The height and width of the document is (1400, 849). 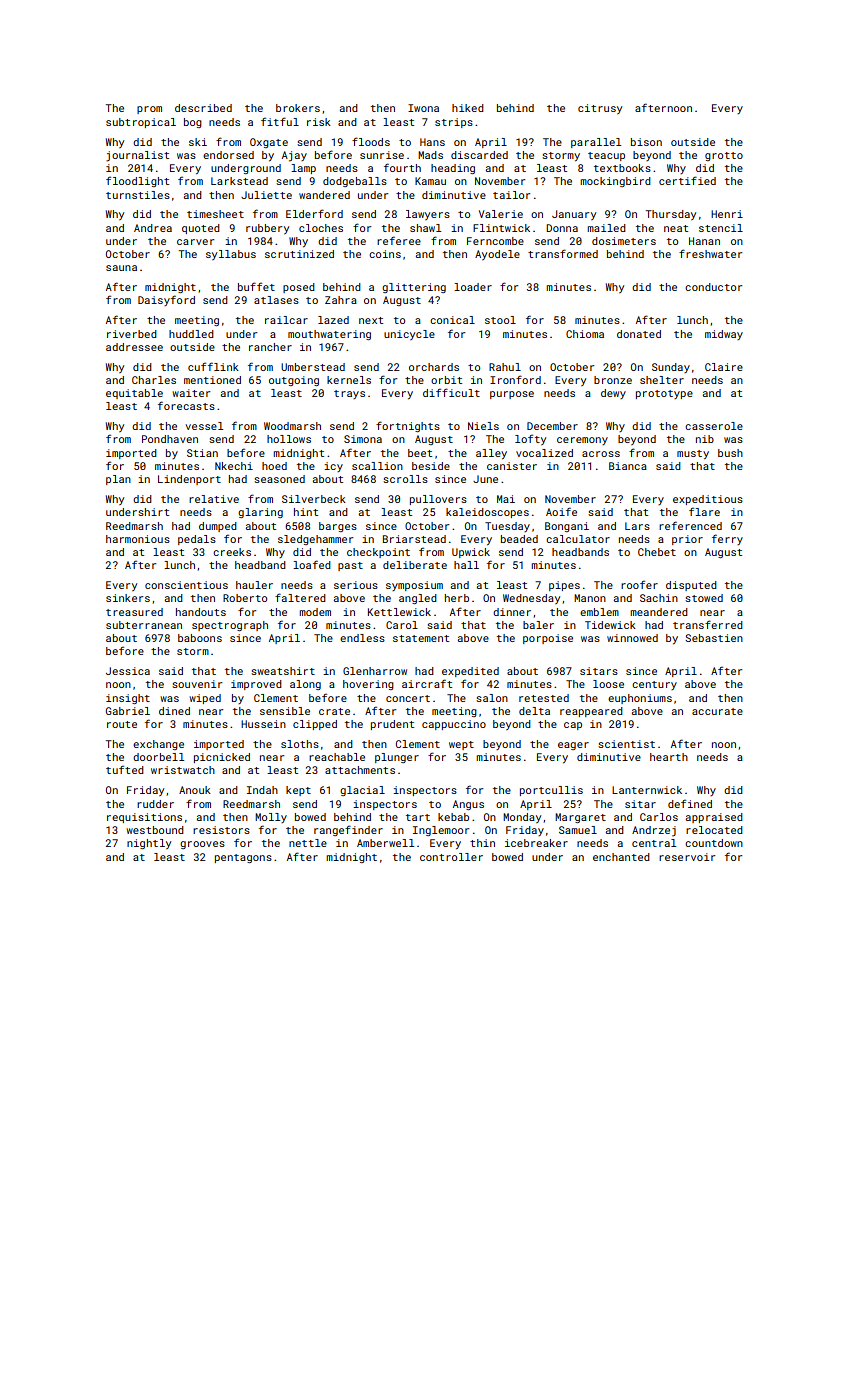 What do you see at coordinates (271, 818) in the document?
I see `Molly` at bounding box center [271, 818].
